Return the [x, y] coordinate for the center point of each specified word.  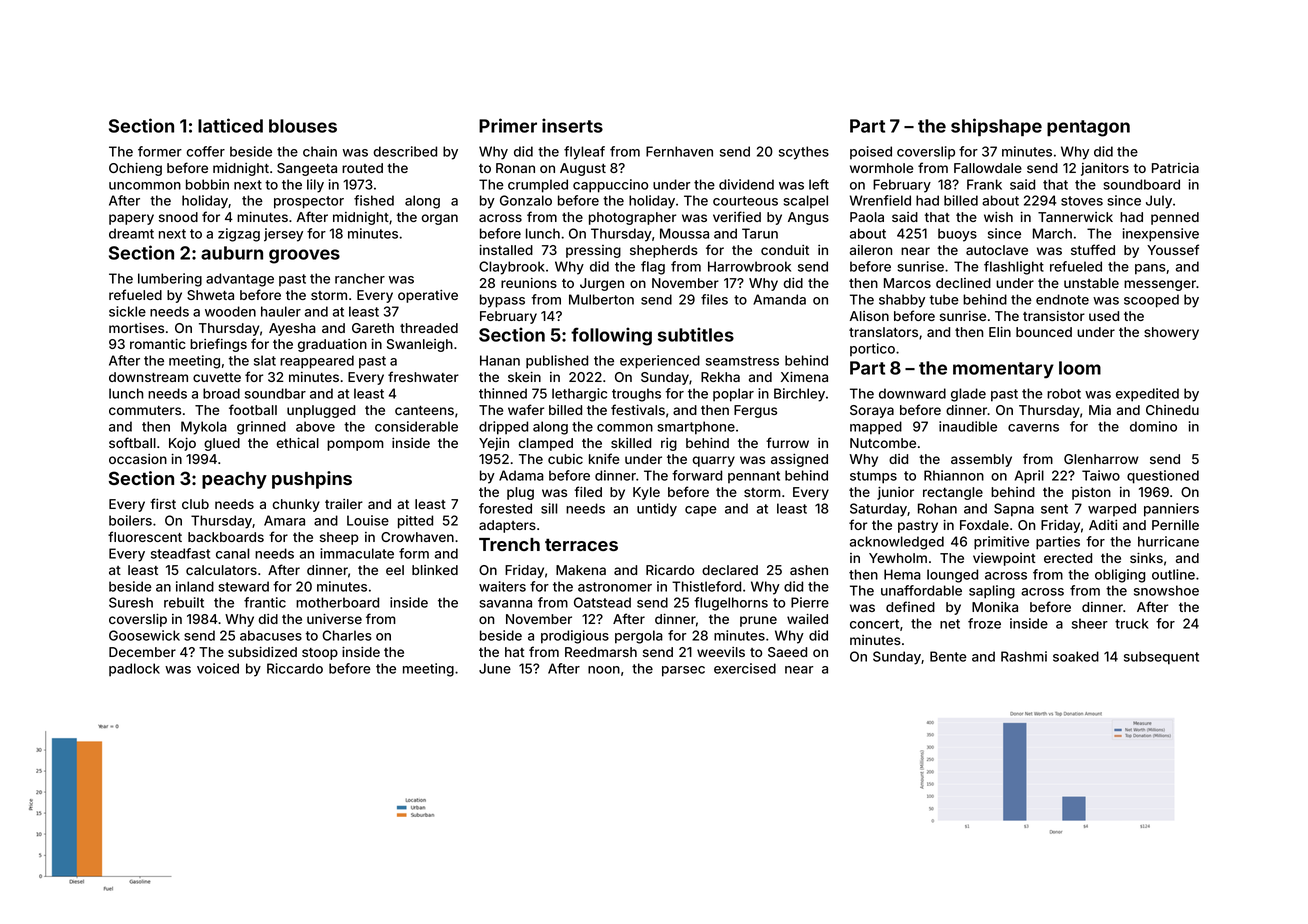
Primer [508, 125]
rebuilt [184, 602]
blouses [303, 126]
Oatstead [602, 602]
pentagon [1088, 128]
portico [872, 349]
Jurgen [602, 284]
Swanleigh [420, 345]
